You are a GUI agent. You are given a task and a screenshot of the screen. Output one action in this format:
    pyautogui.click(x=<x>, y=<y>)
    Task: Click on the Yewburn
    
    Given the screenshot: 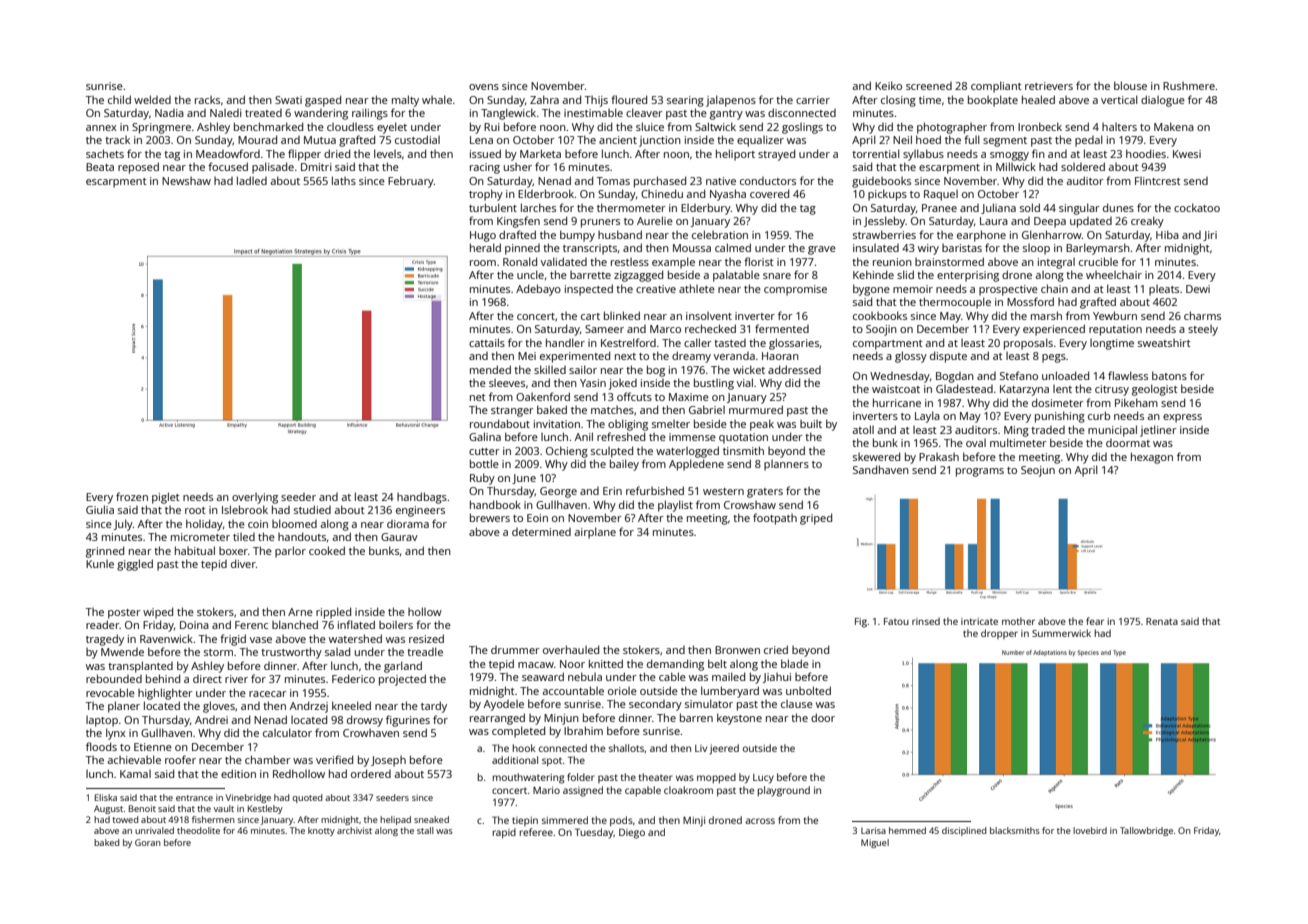 What is the action you would take?
    pyautogui.click(x=1115, y=315)
